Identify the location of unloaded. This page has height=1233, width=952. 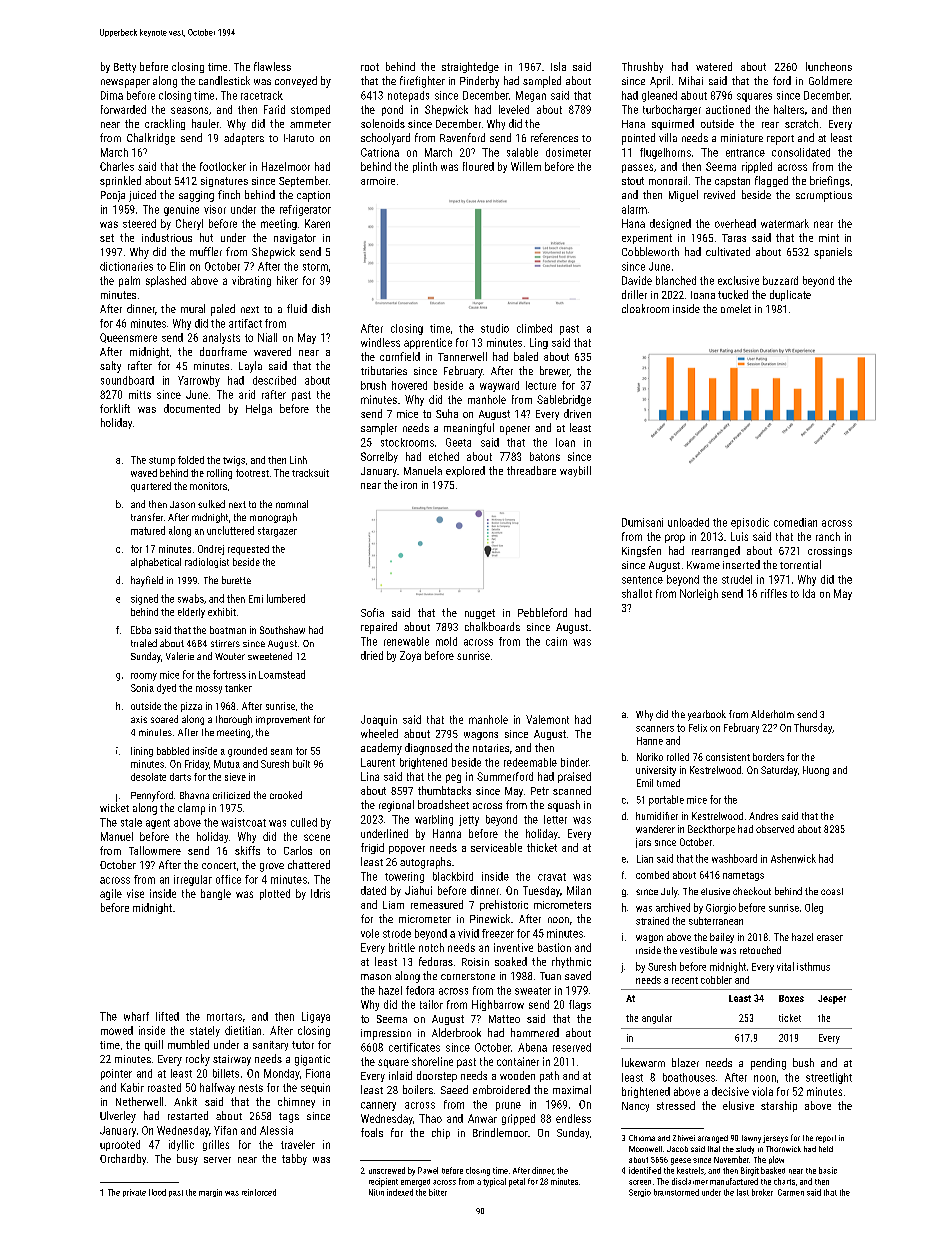
(688, 522).
